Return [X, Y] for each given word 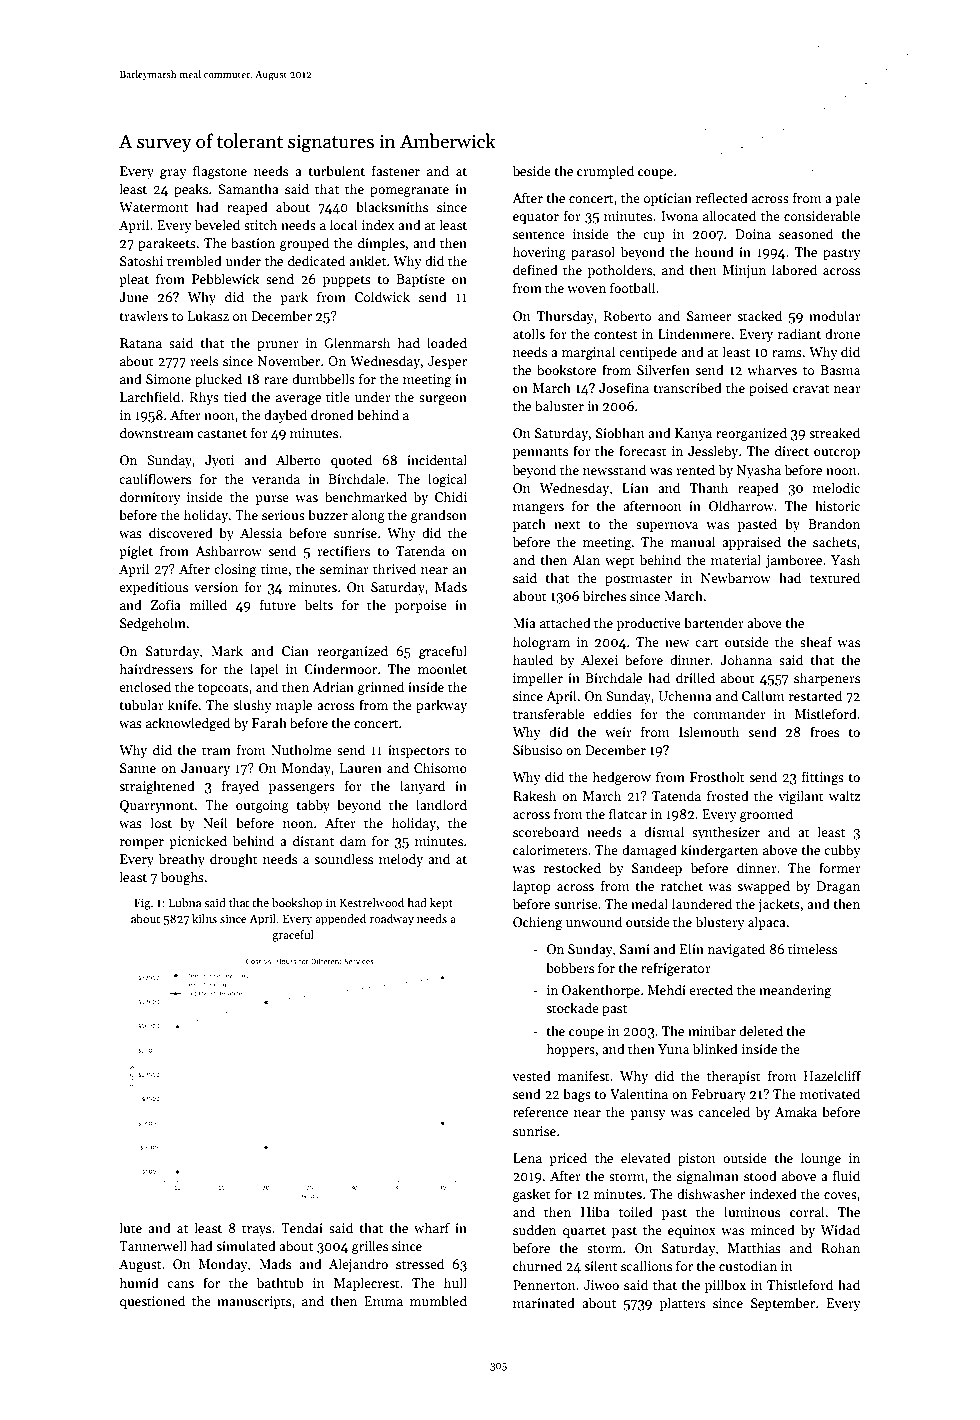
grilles [370, 1247]
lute [130, 1227]
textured [835, 577]
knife [183, 704]
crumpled [605, 172]
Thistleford [800, 1284]
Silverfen [663, 369]
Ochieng [538, 923]
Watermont [153, 207]
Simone [168, 379]
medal [649, 903]
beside [532, 170]
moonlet [442, 668]
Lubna [185, 902]
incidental [437, 459]
